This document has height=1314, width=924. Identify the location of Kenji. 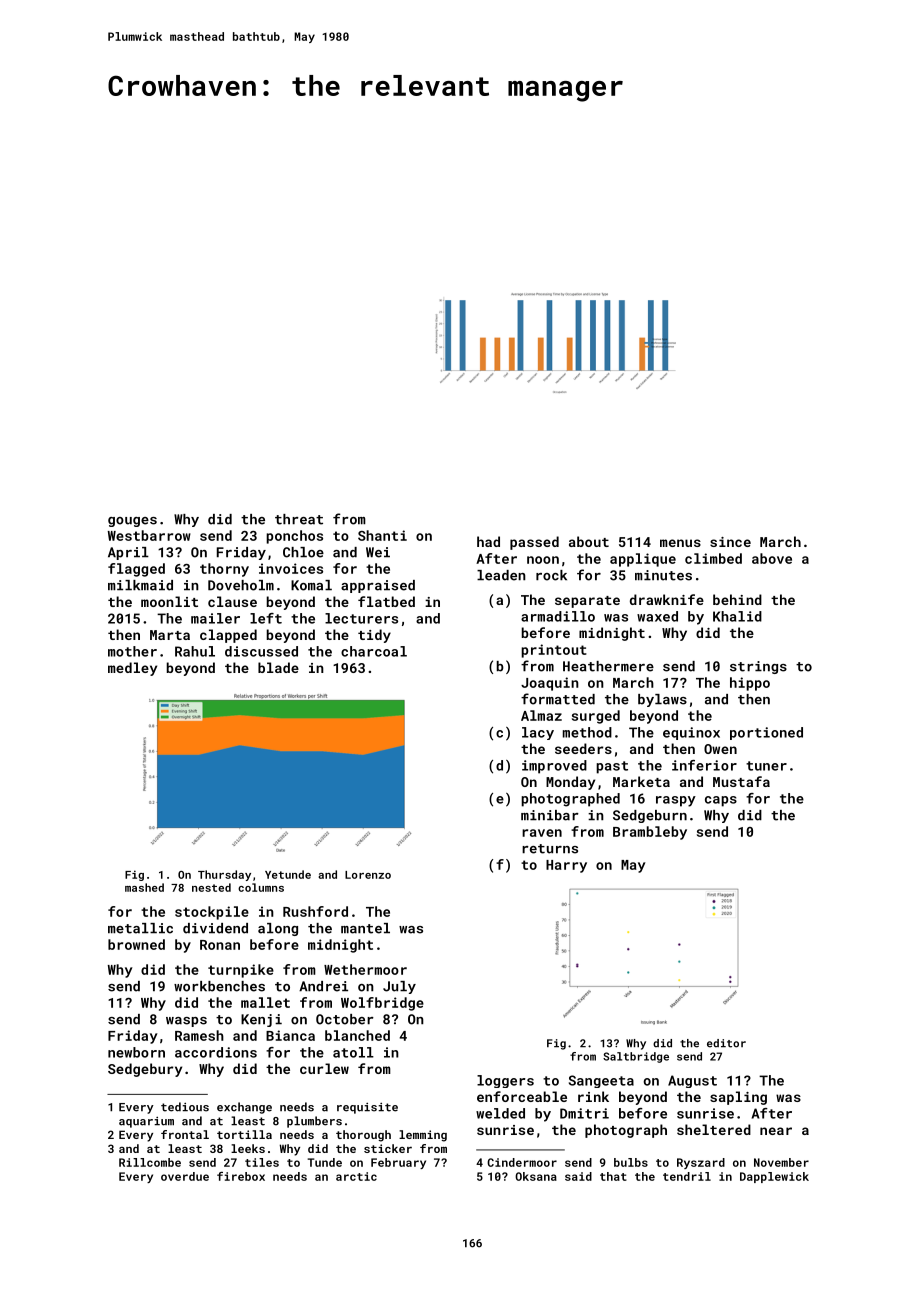
(261, 1020).
